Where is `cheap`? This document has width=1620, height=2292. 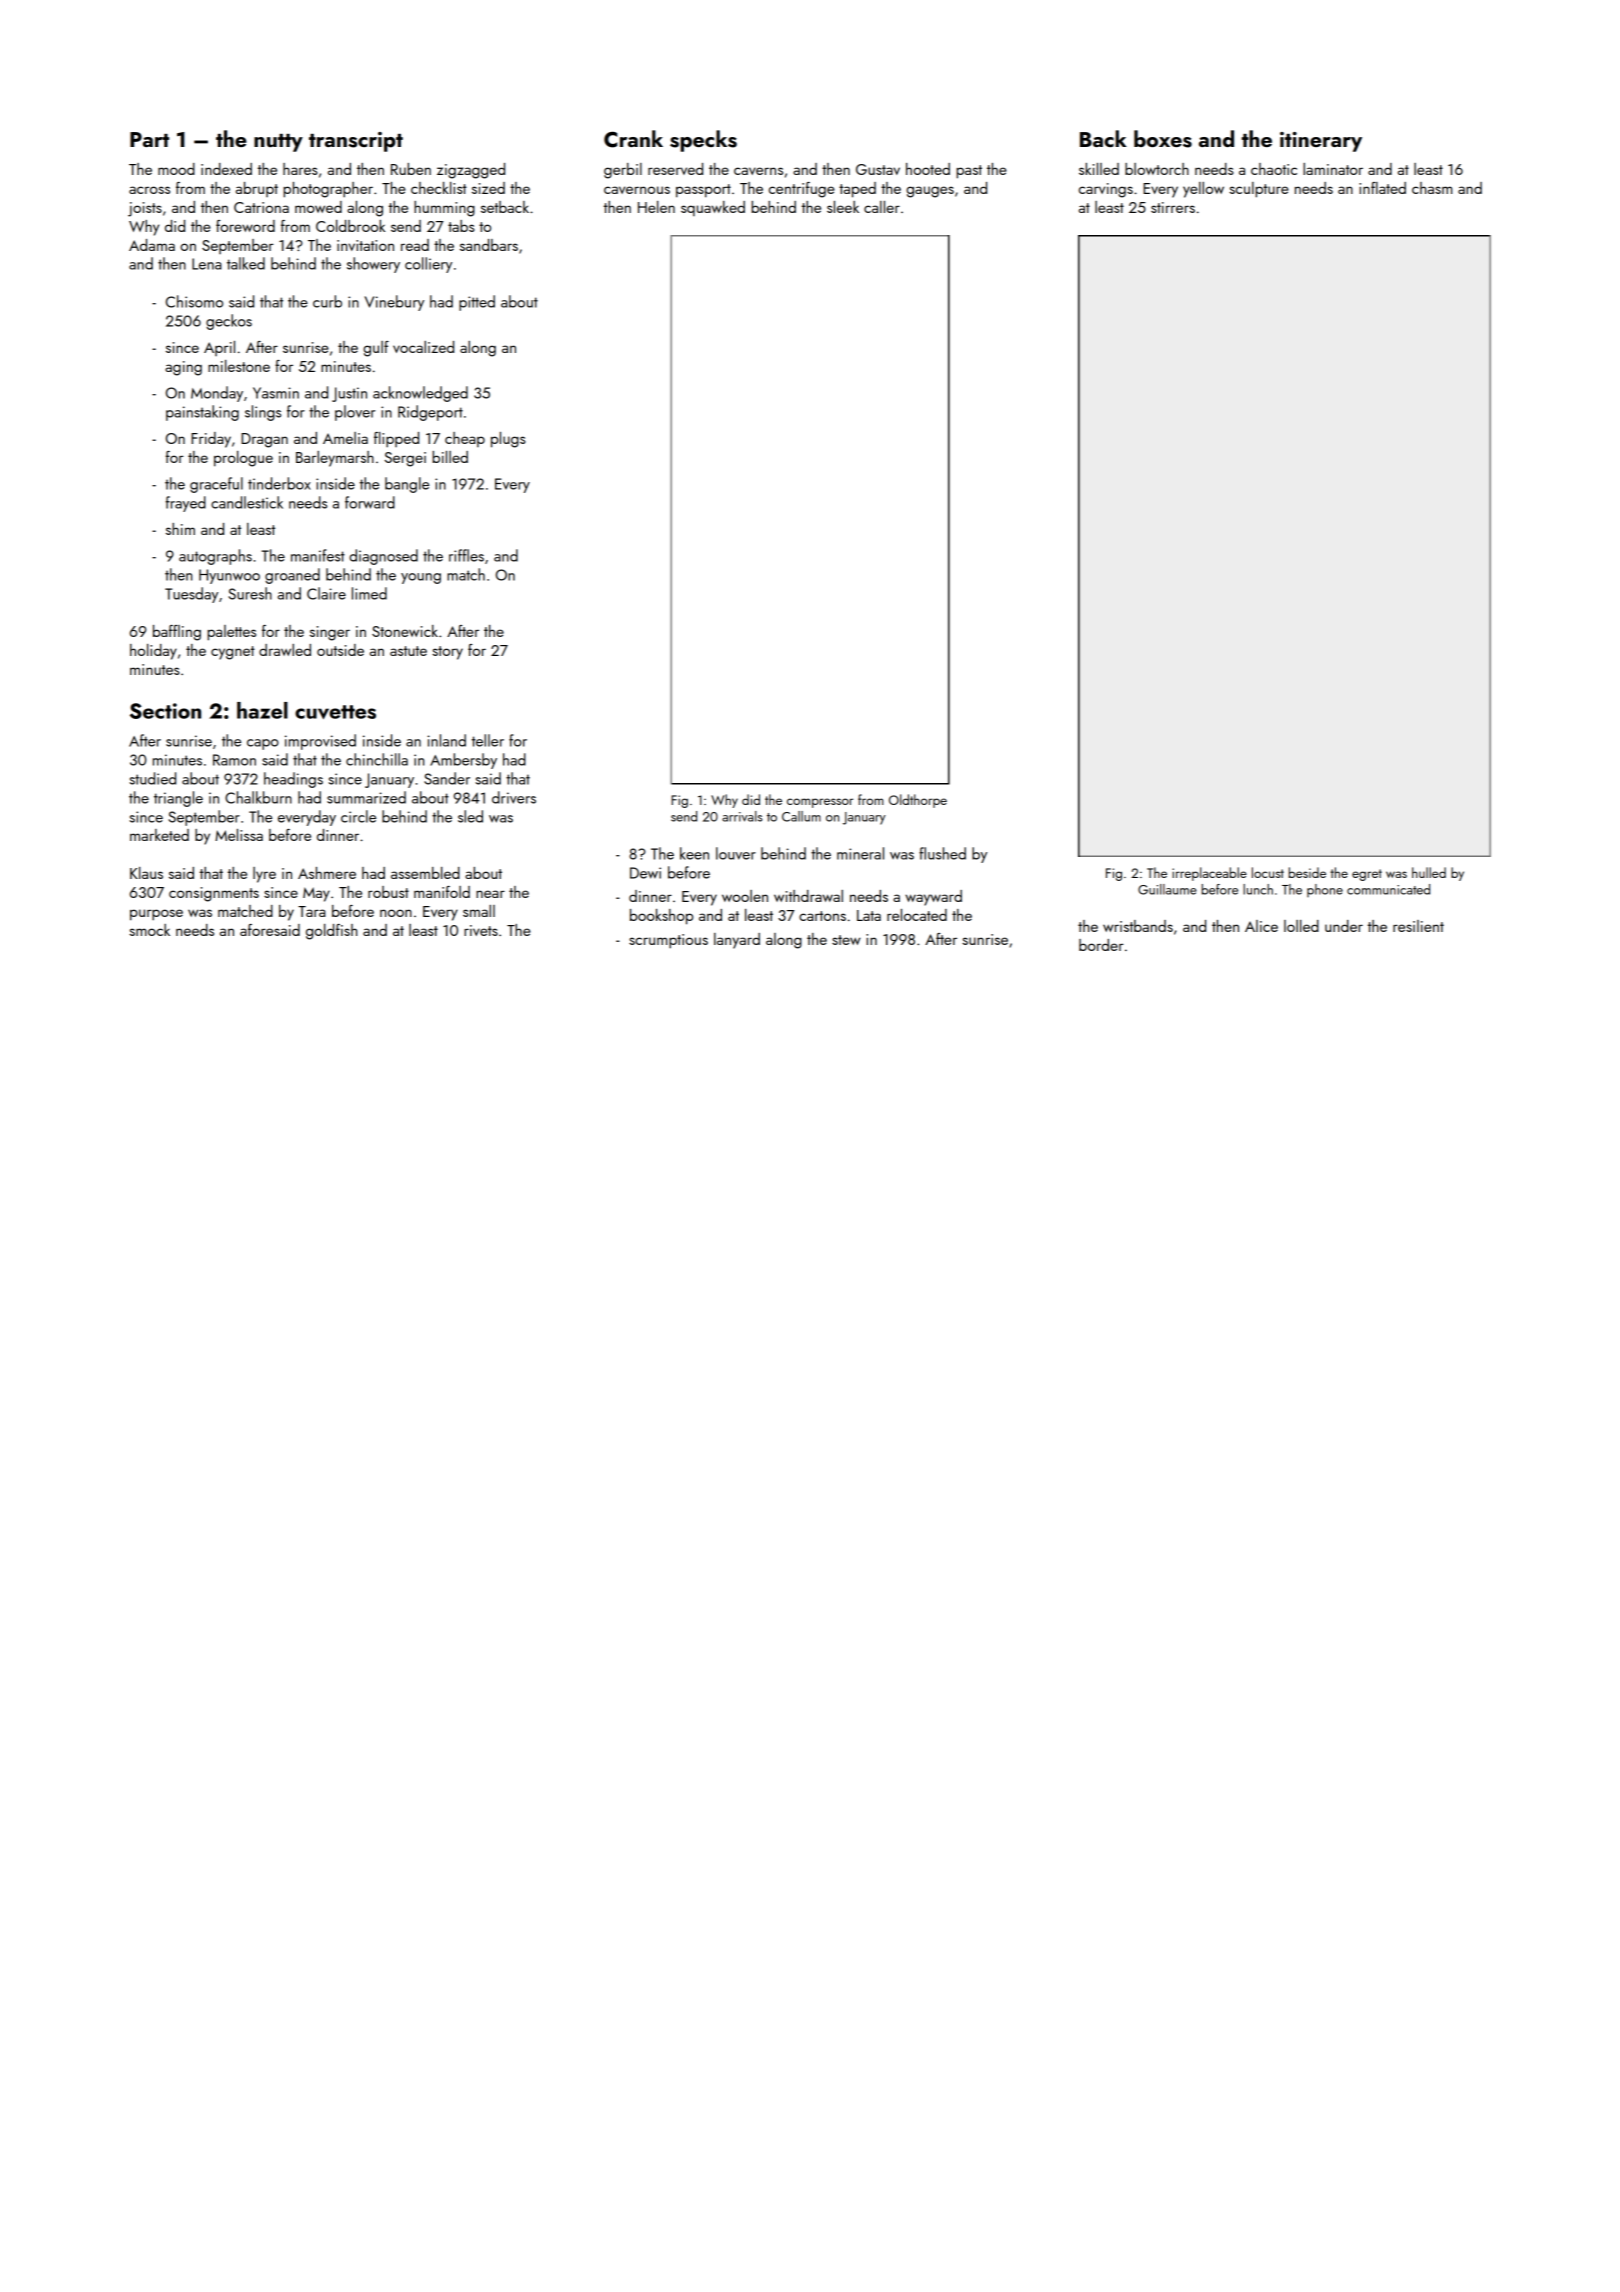 cheap is located at coordinates (465, 439).
